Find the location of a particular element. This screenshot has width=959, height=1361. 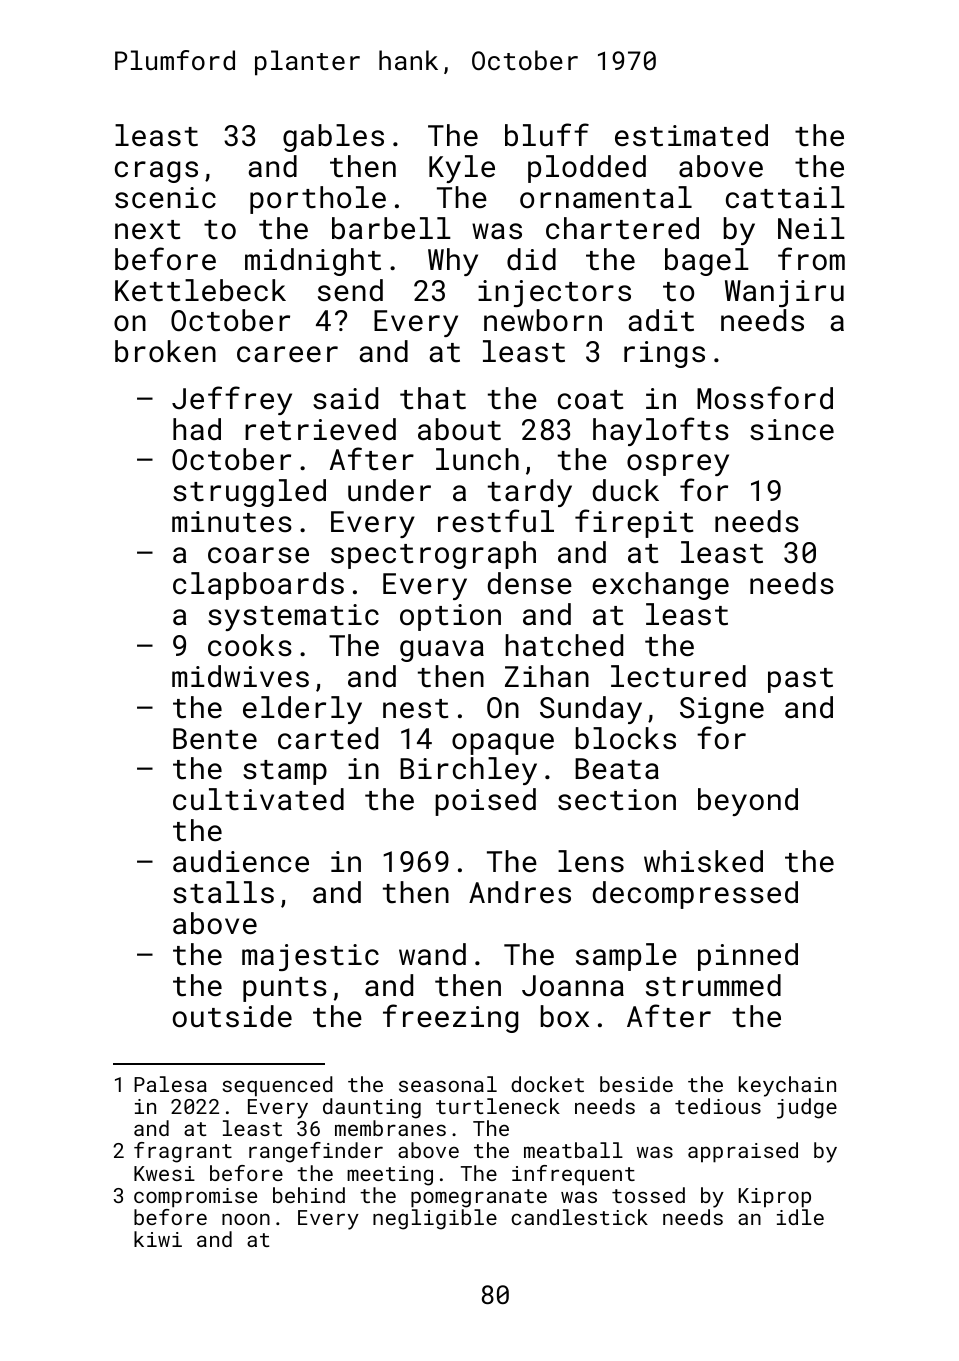

negligible is located at coordinates (435, 1219).
